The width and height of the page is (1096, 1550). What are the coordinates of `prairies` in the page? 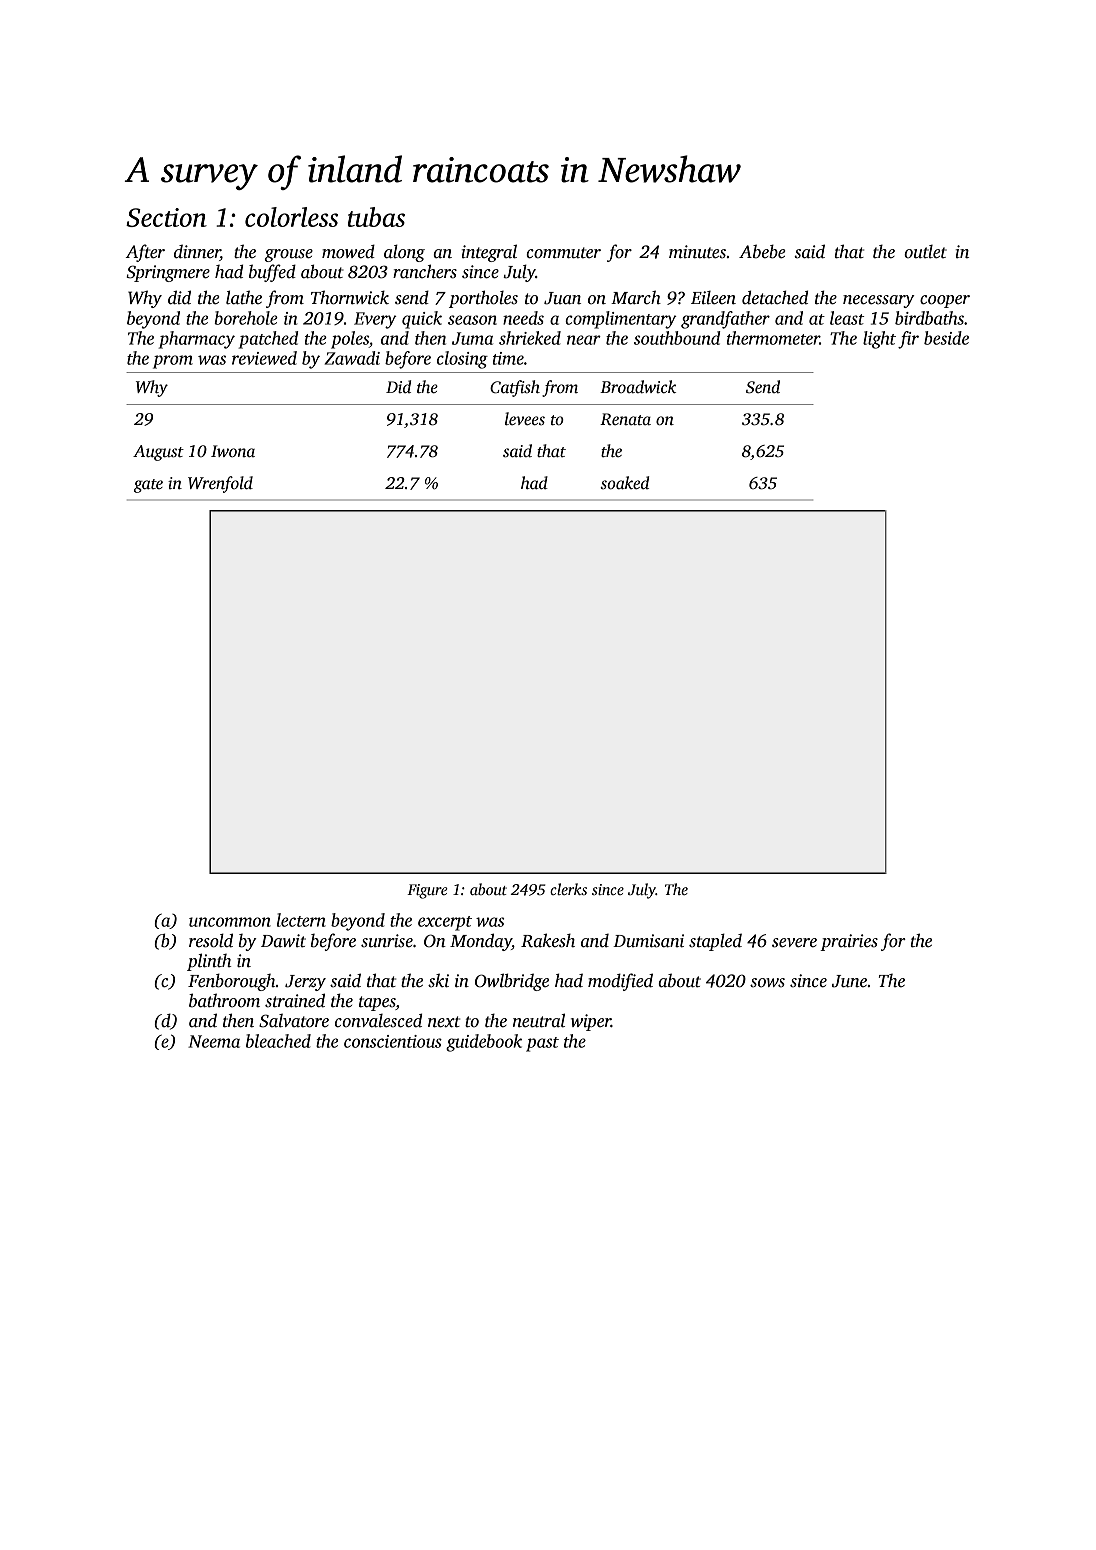 It's located at (849, 942).
